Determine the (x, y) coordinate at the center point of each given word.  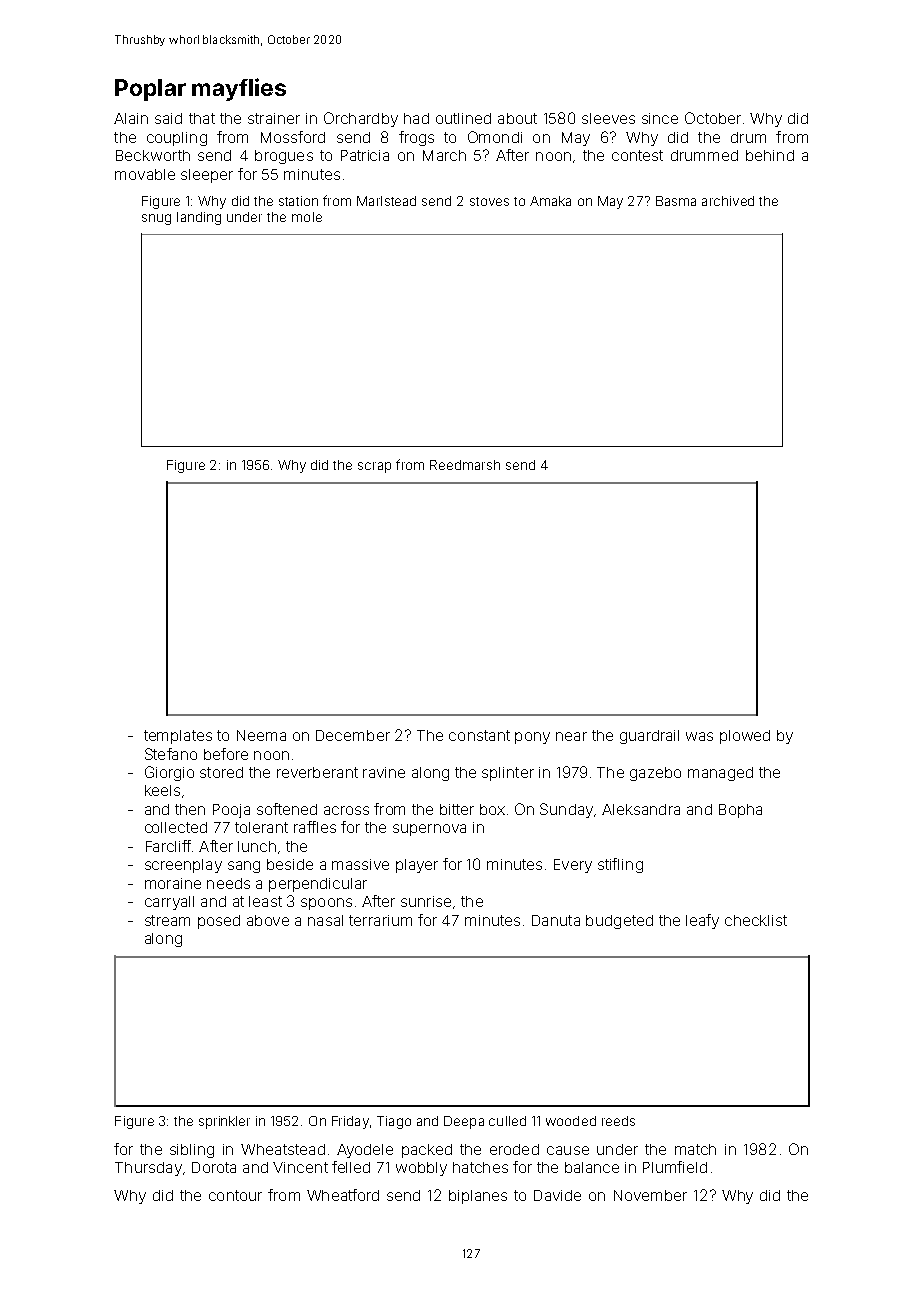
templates (178, 737)
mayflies (239, 89)
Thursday (148, 1169)
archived (728, 201)
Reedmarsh (465, 465)
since (660, 118)
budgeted (619, 922)
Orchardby (361, 119)
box (492, 809)
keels (162, 790)
